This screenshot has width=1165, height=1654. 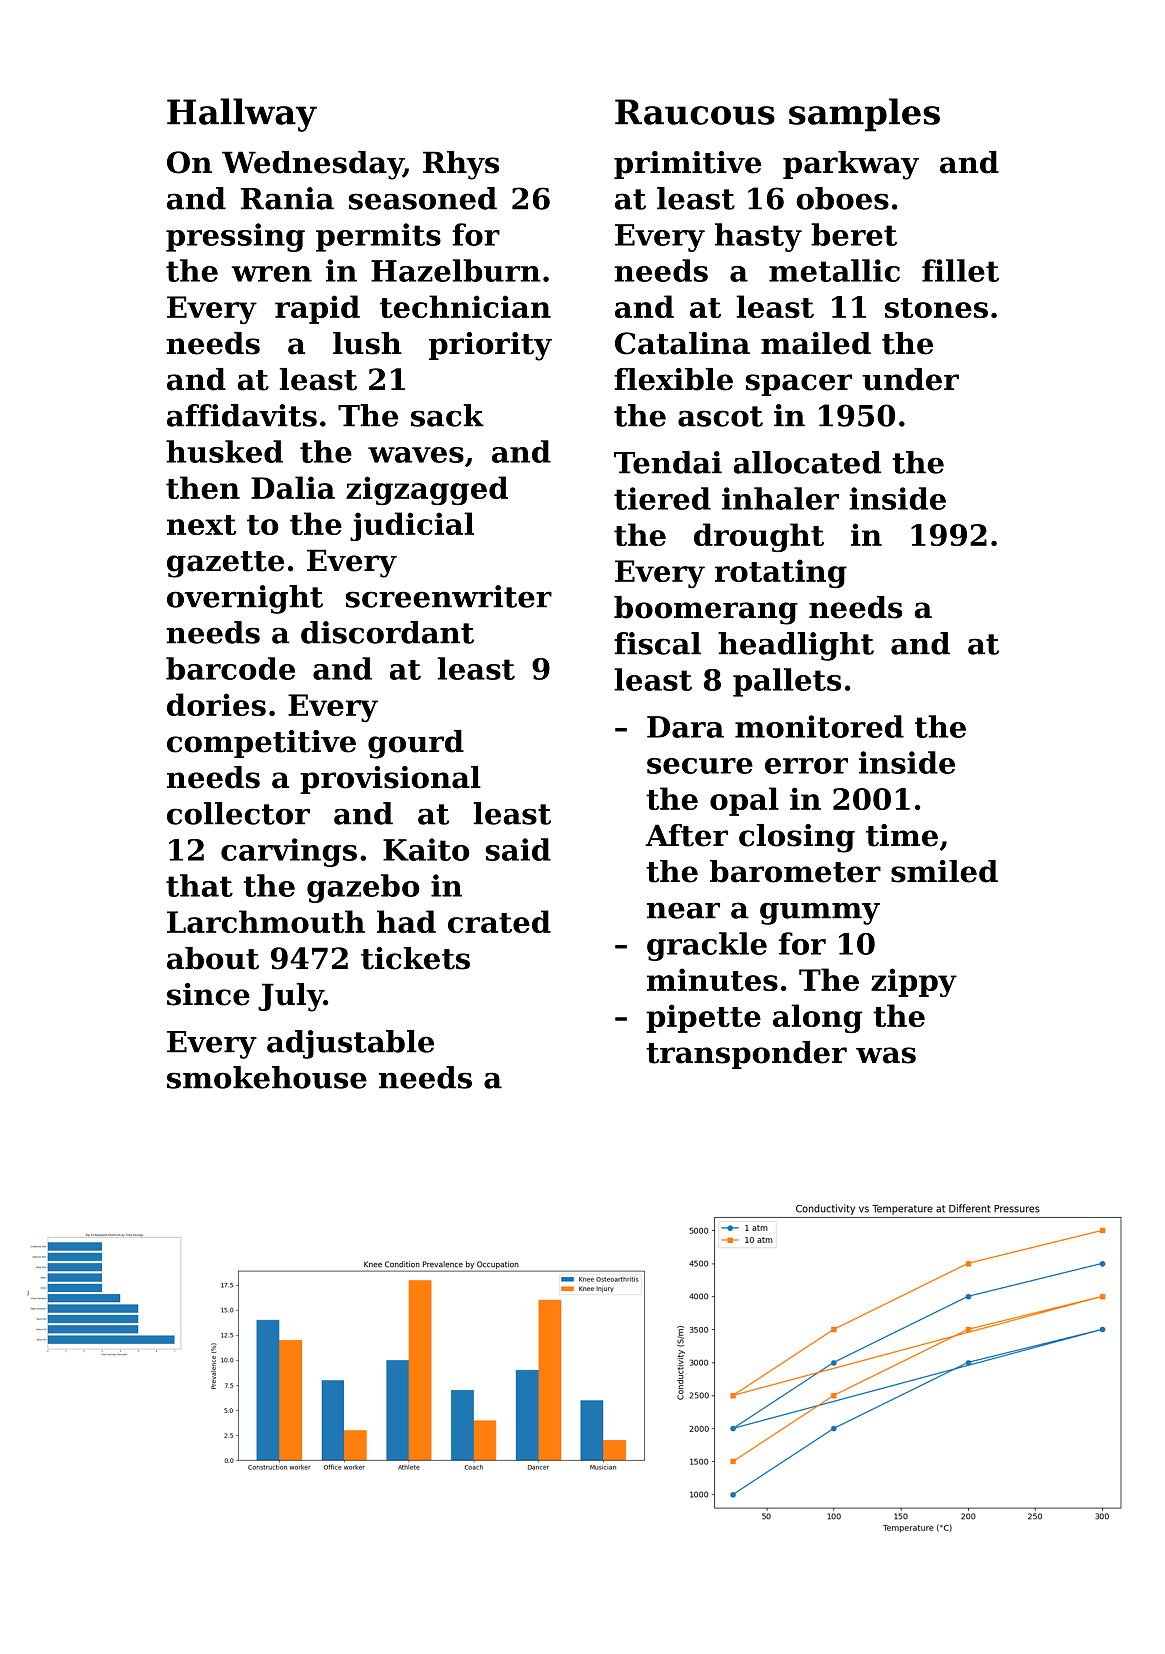 I want to click on lush, so click(x=367, y=343).
